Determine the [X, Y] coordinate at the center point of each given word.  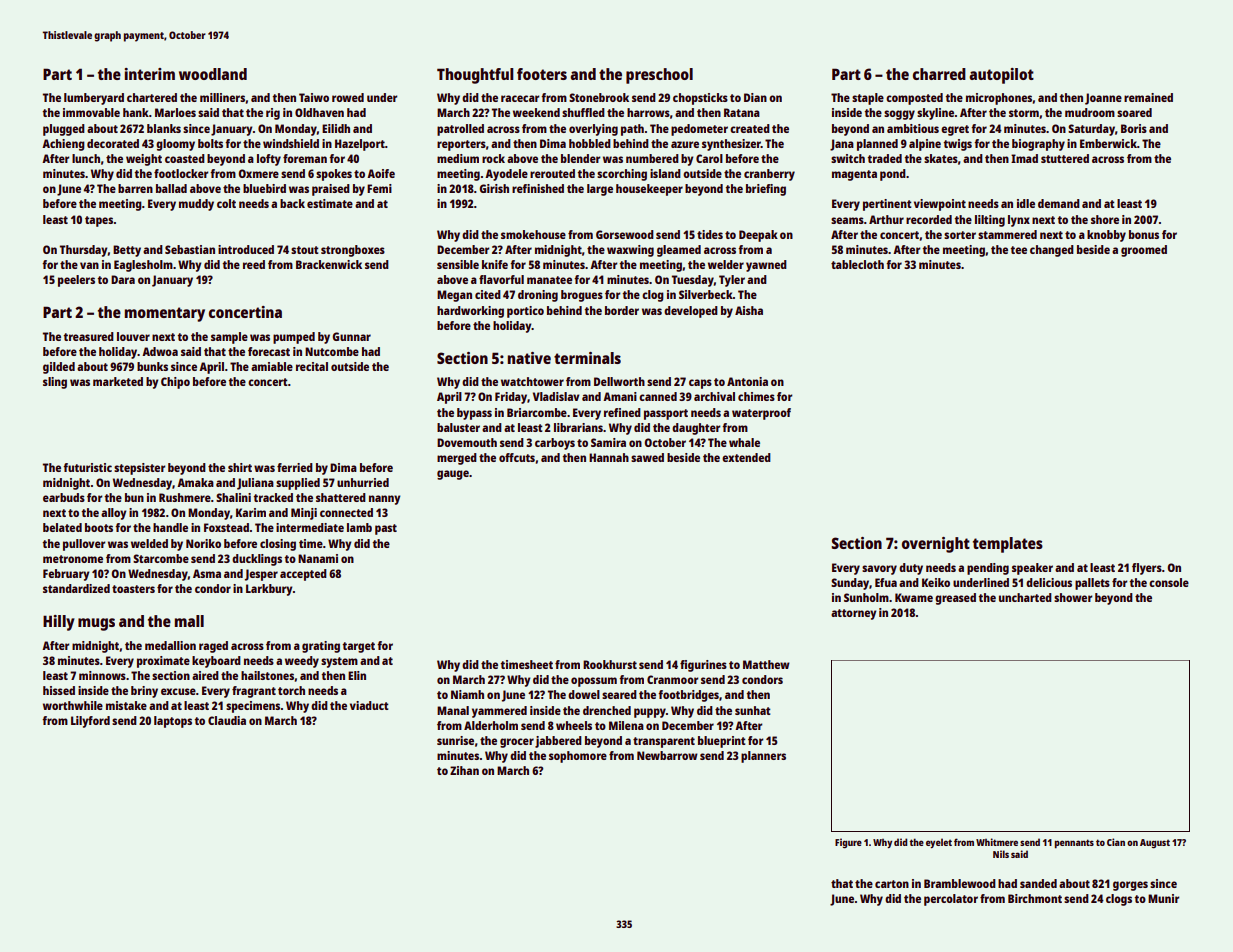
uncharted [1025, 597]
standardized [76, 588]
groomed [1144, 251]
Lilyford [90, 722]
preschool [659, 76]
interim [149, 74]
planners [763, 757]
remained [1148, 97]
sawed [647, 457]
